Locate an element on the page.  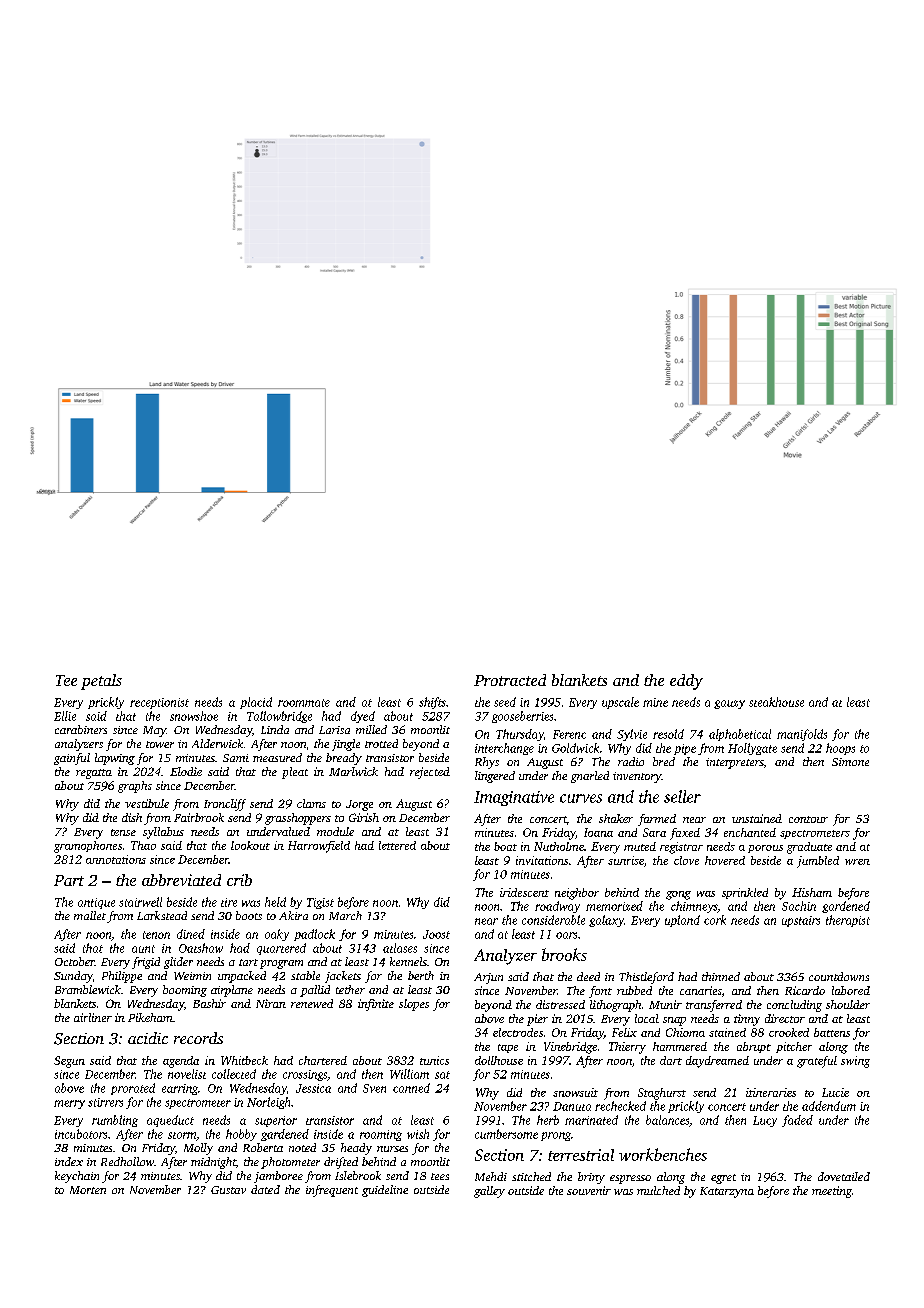
hammered is located at coordinates (680, 1046).
